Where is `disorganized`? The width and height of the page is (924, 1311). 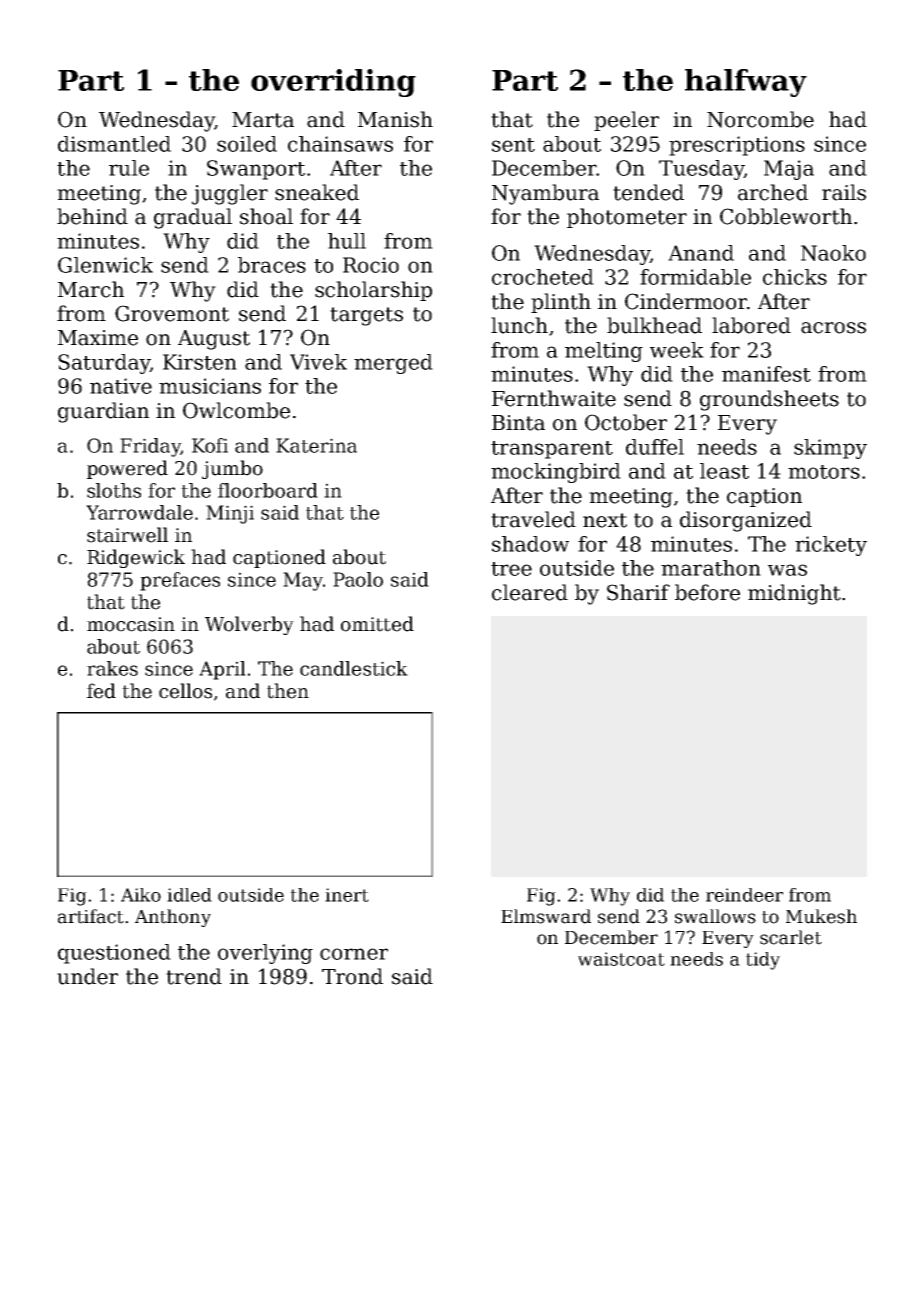 disorganized is located at coordinates (746, 521).
